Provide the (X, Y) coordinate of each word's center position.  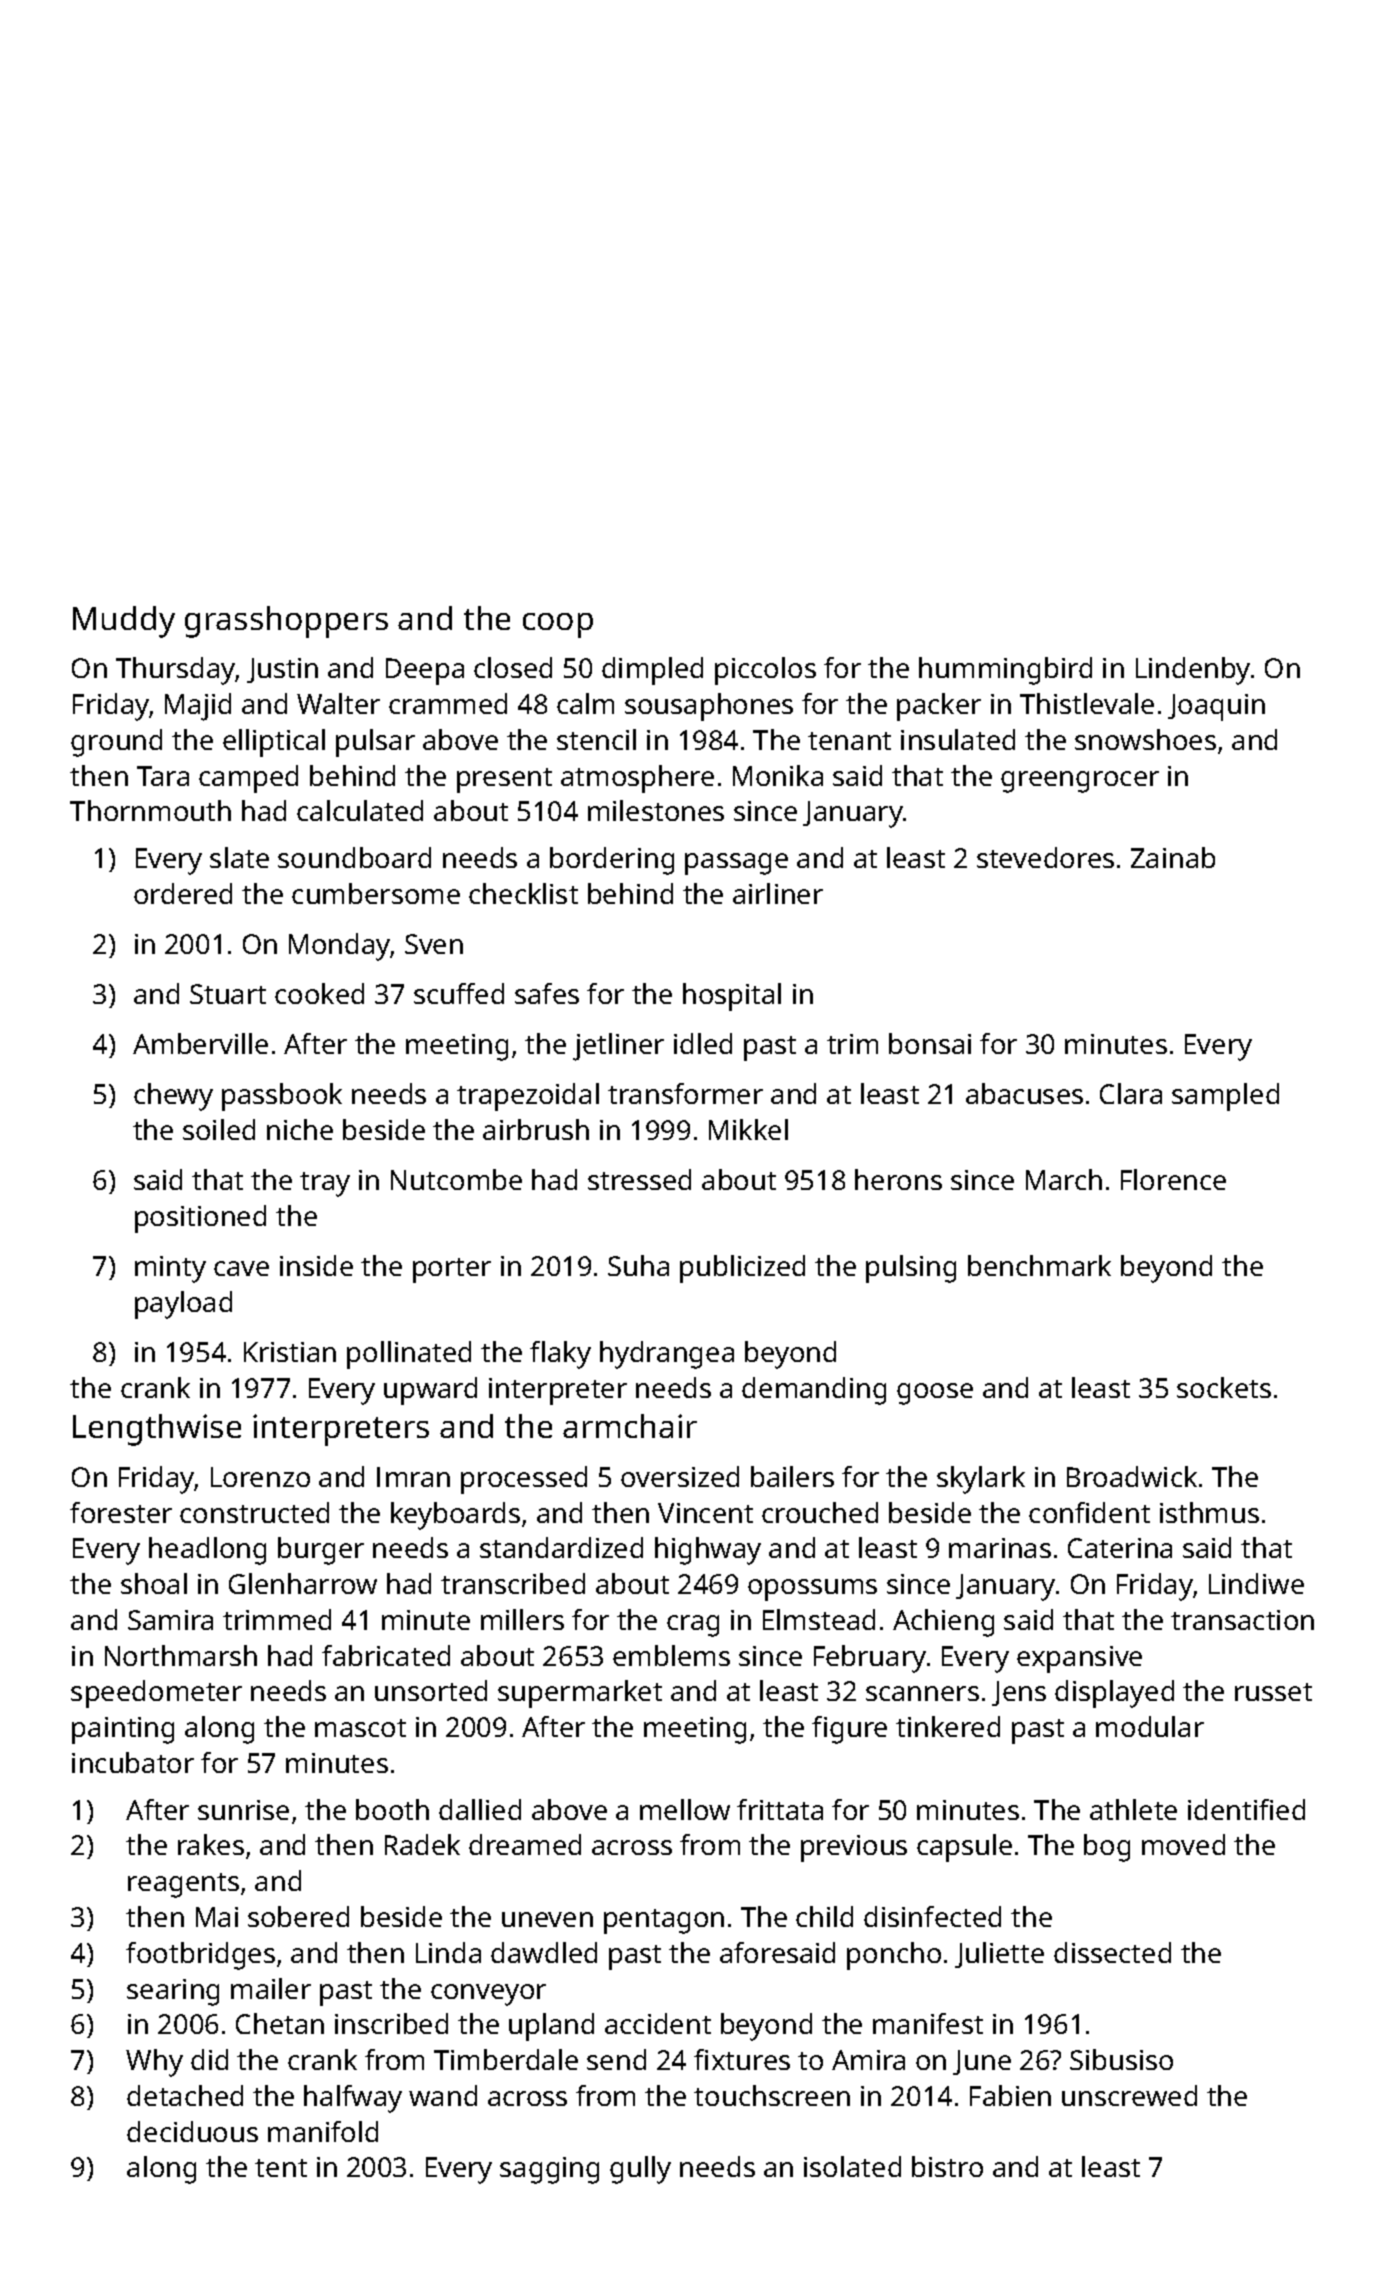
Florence (1173, 1179)
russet (1273, 1692)
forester (121, 1512)
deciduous (192, 2131)
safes (547, 993)
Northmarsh (181, 1655)
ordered (183, 893)
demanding (814, 1391)
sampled (1225, 1097)
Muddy (124, 622)
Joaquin (1216, 707)
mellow (685, 1809)
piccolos (765, 671)
